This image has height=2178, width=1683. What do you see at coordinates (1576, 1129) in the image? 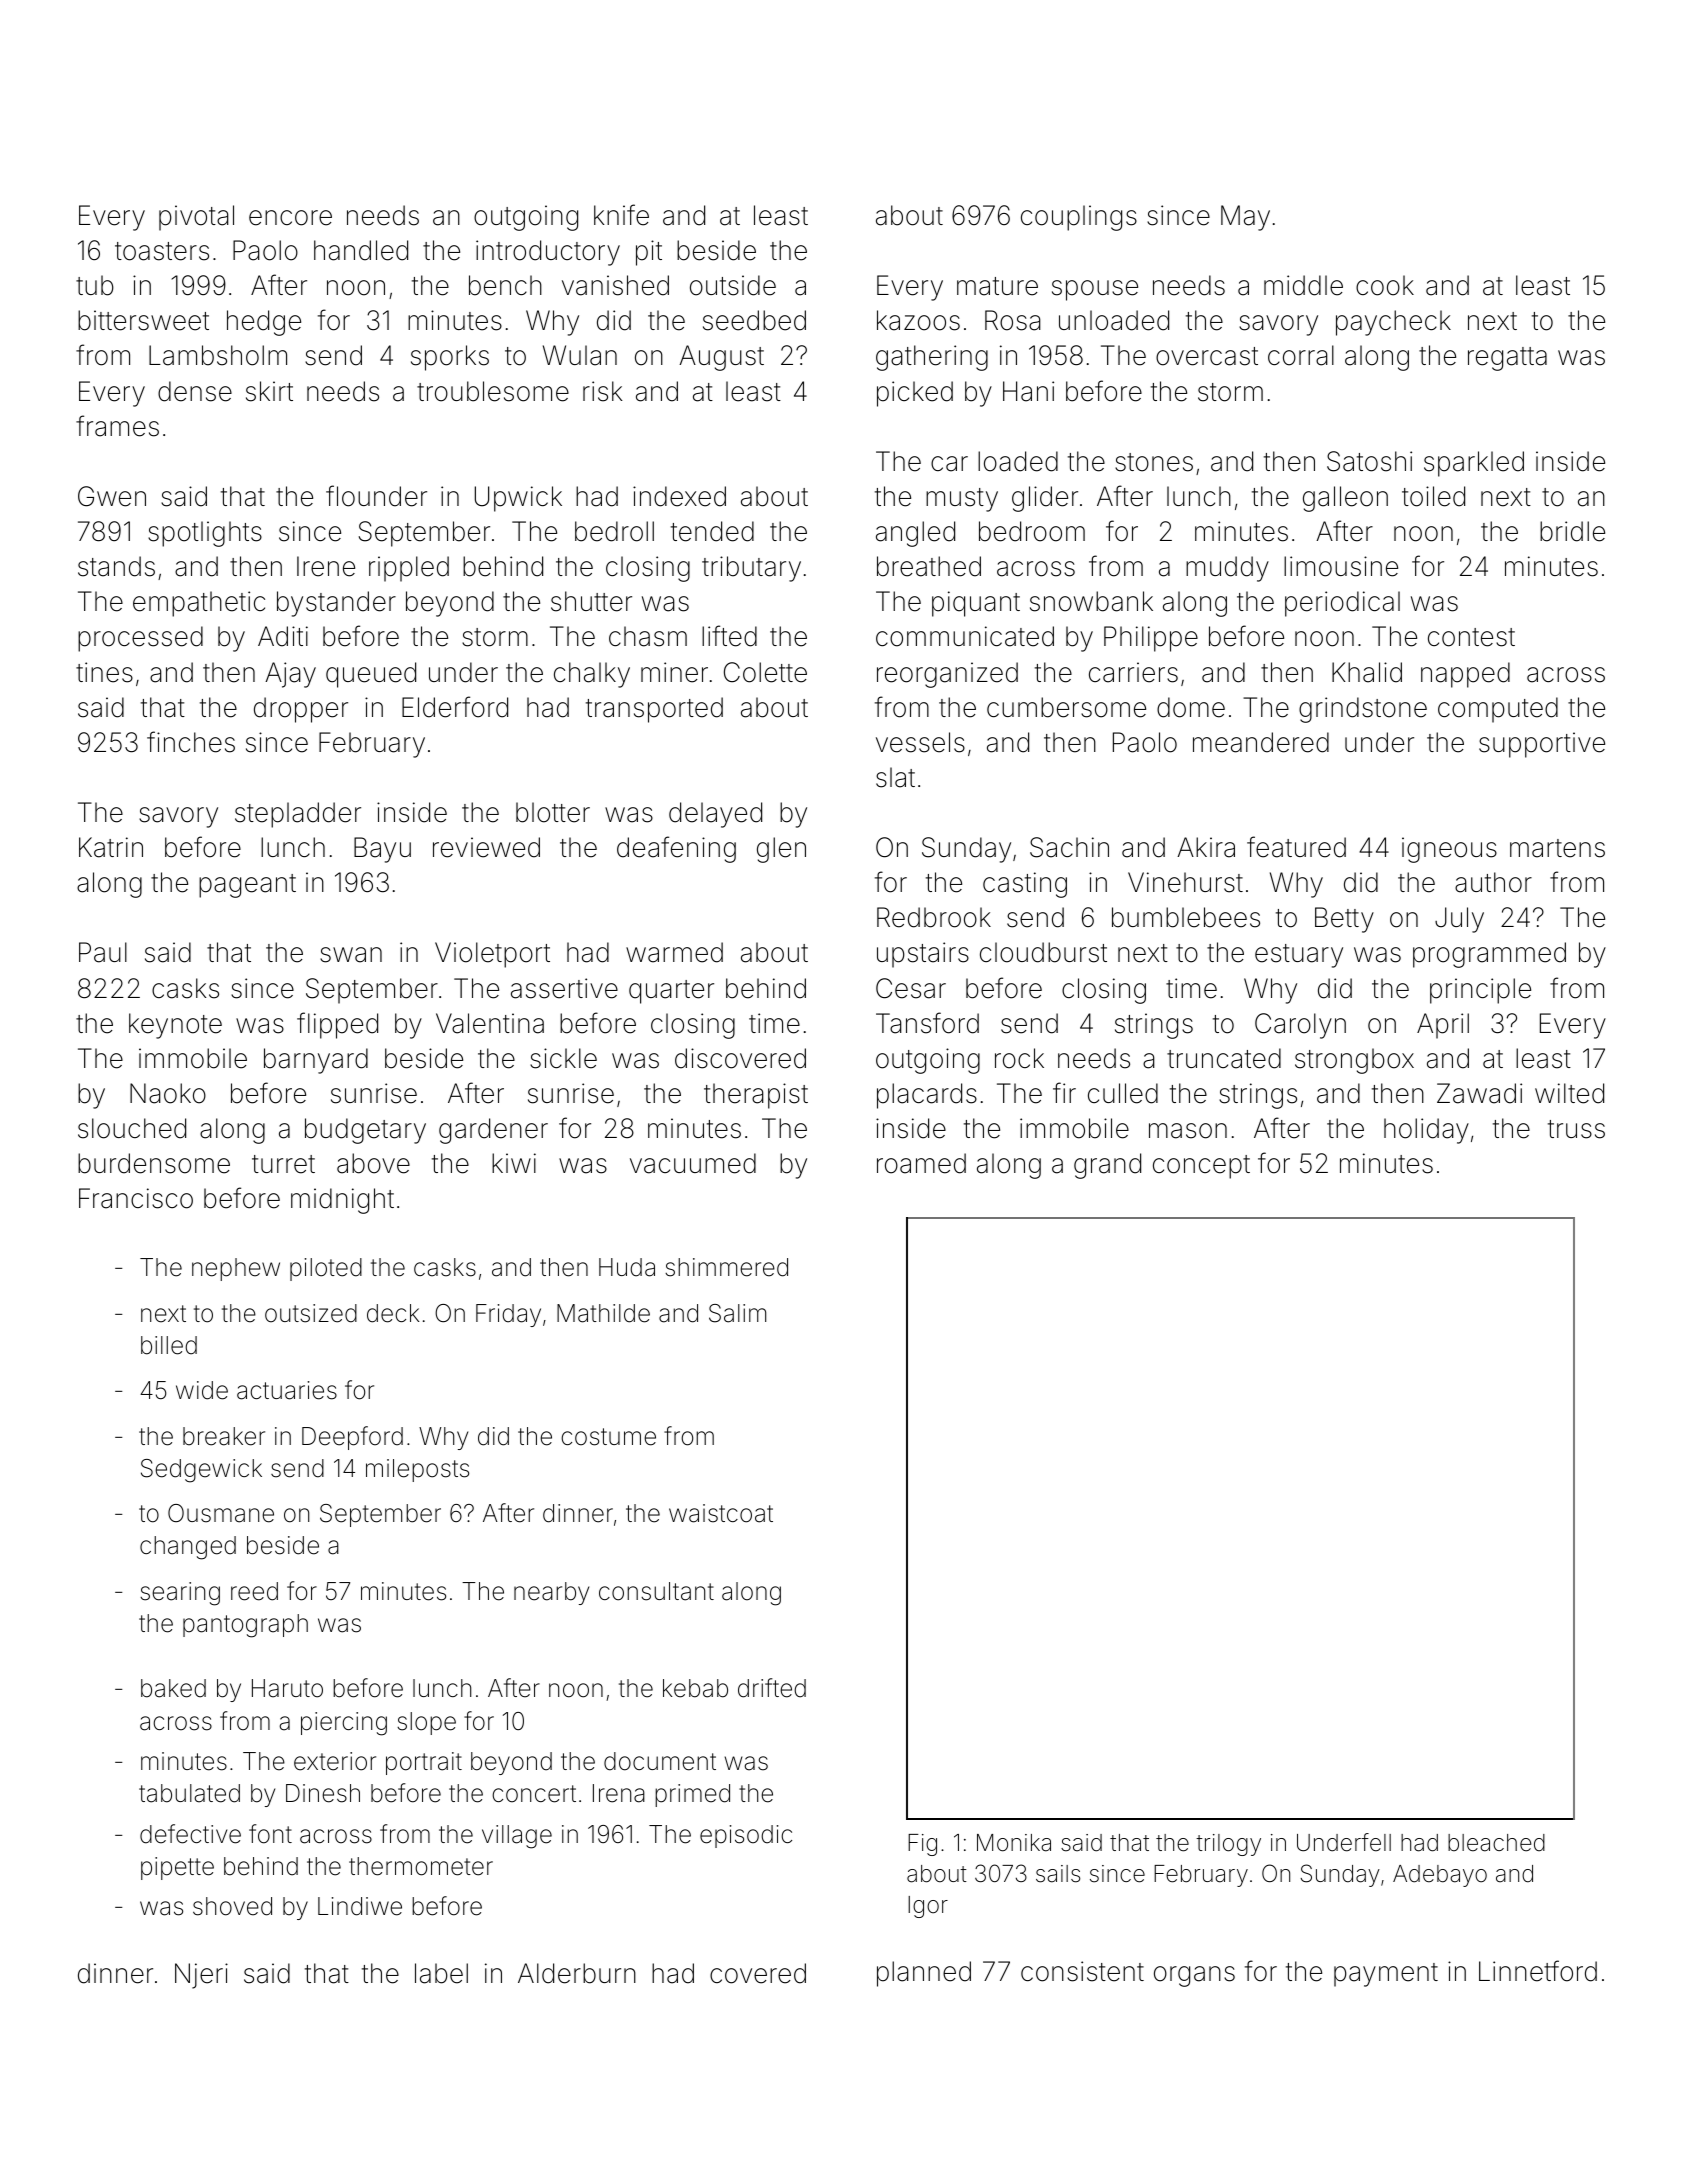
I see `truss` at bounding box center [1576, 1129].
